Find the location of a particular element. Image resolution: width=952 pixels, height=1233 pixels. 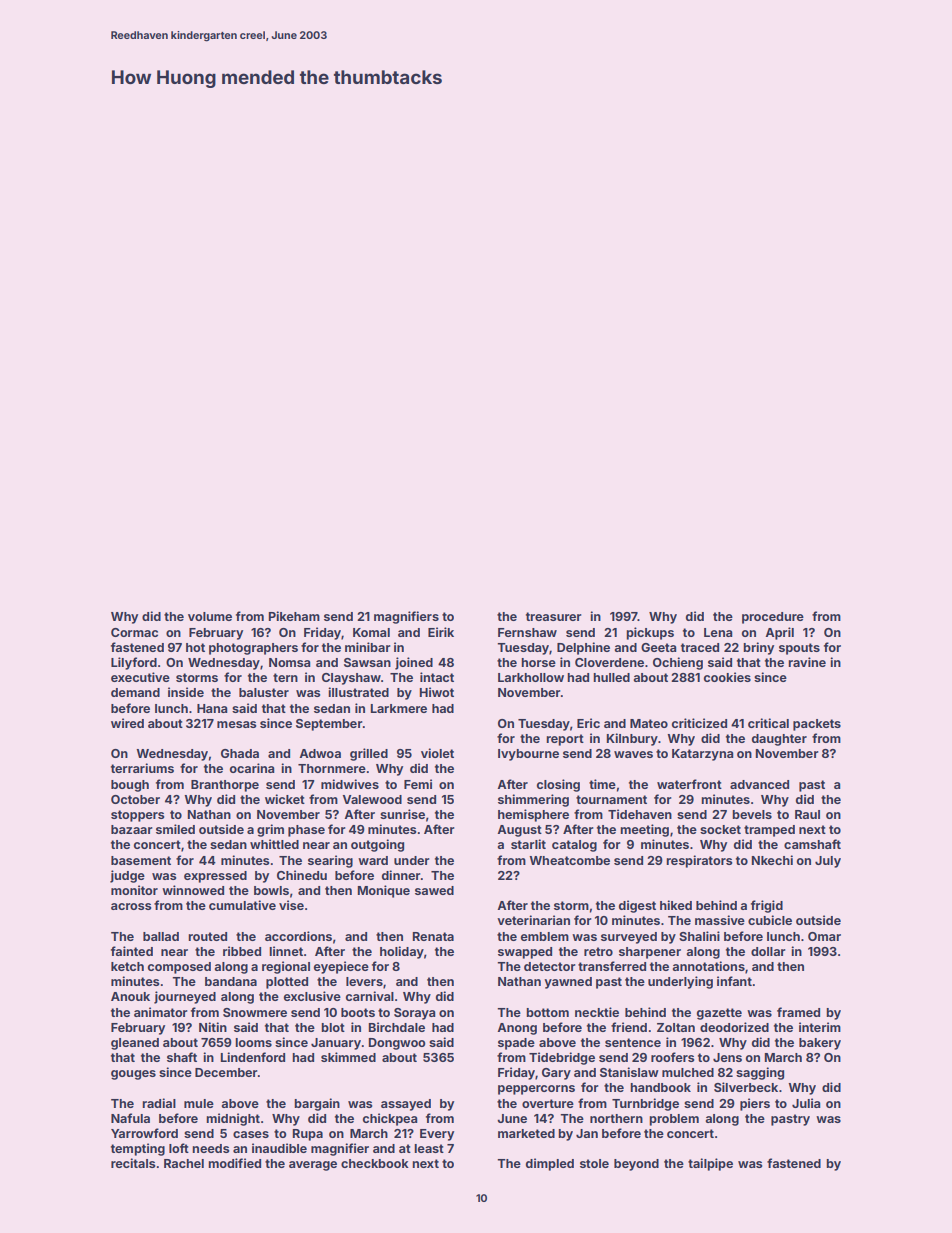

cookies is located at coordinates (727, 677).
